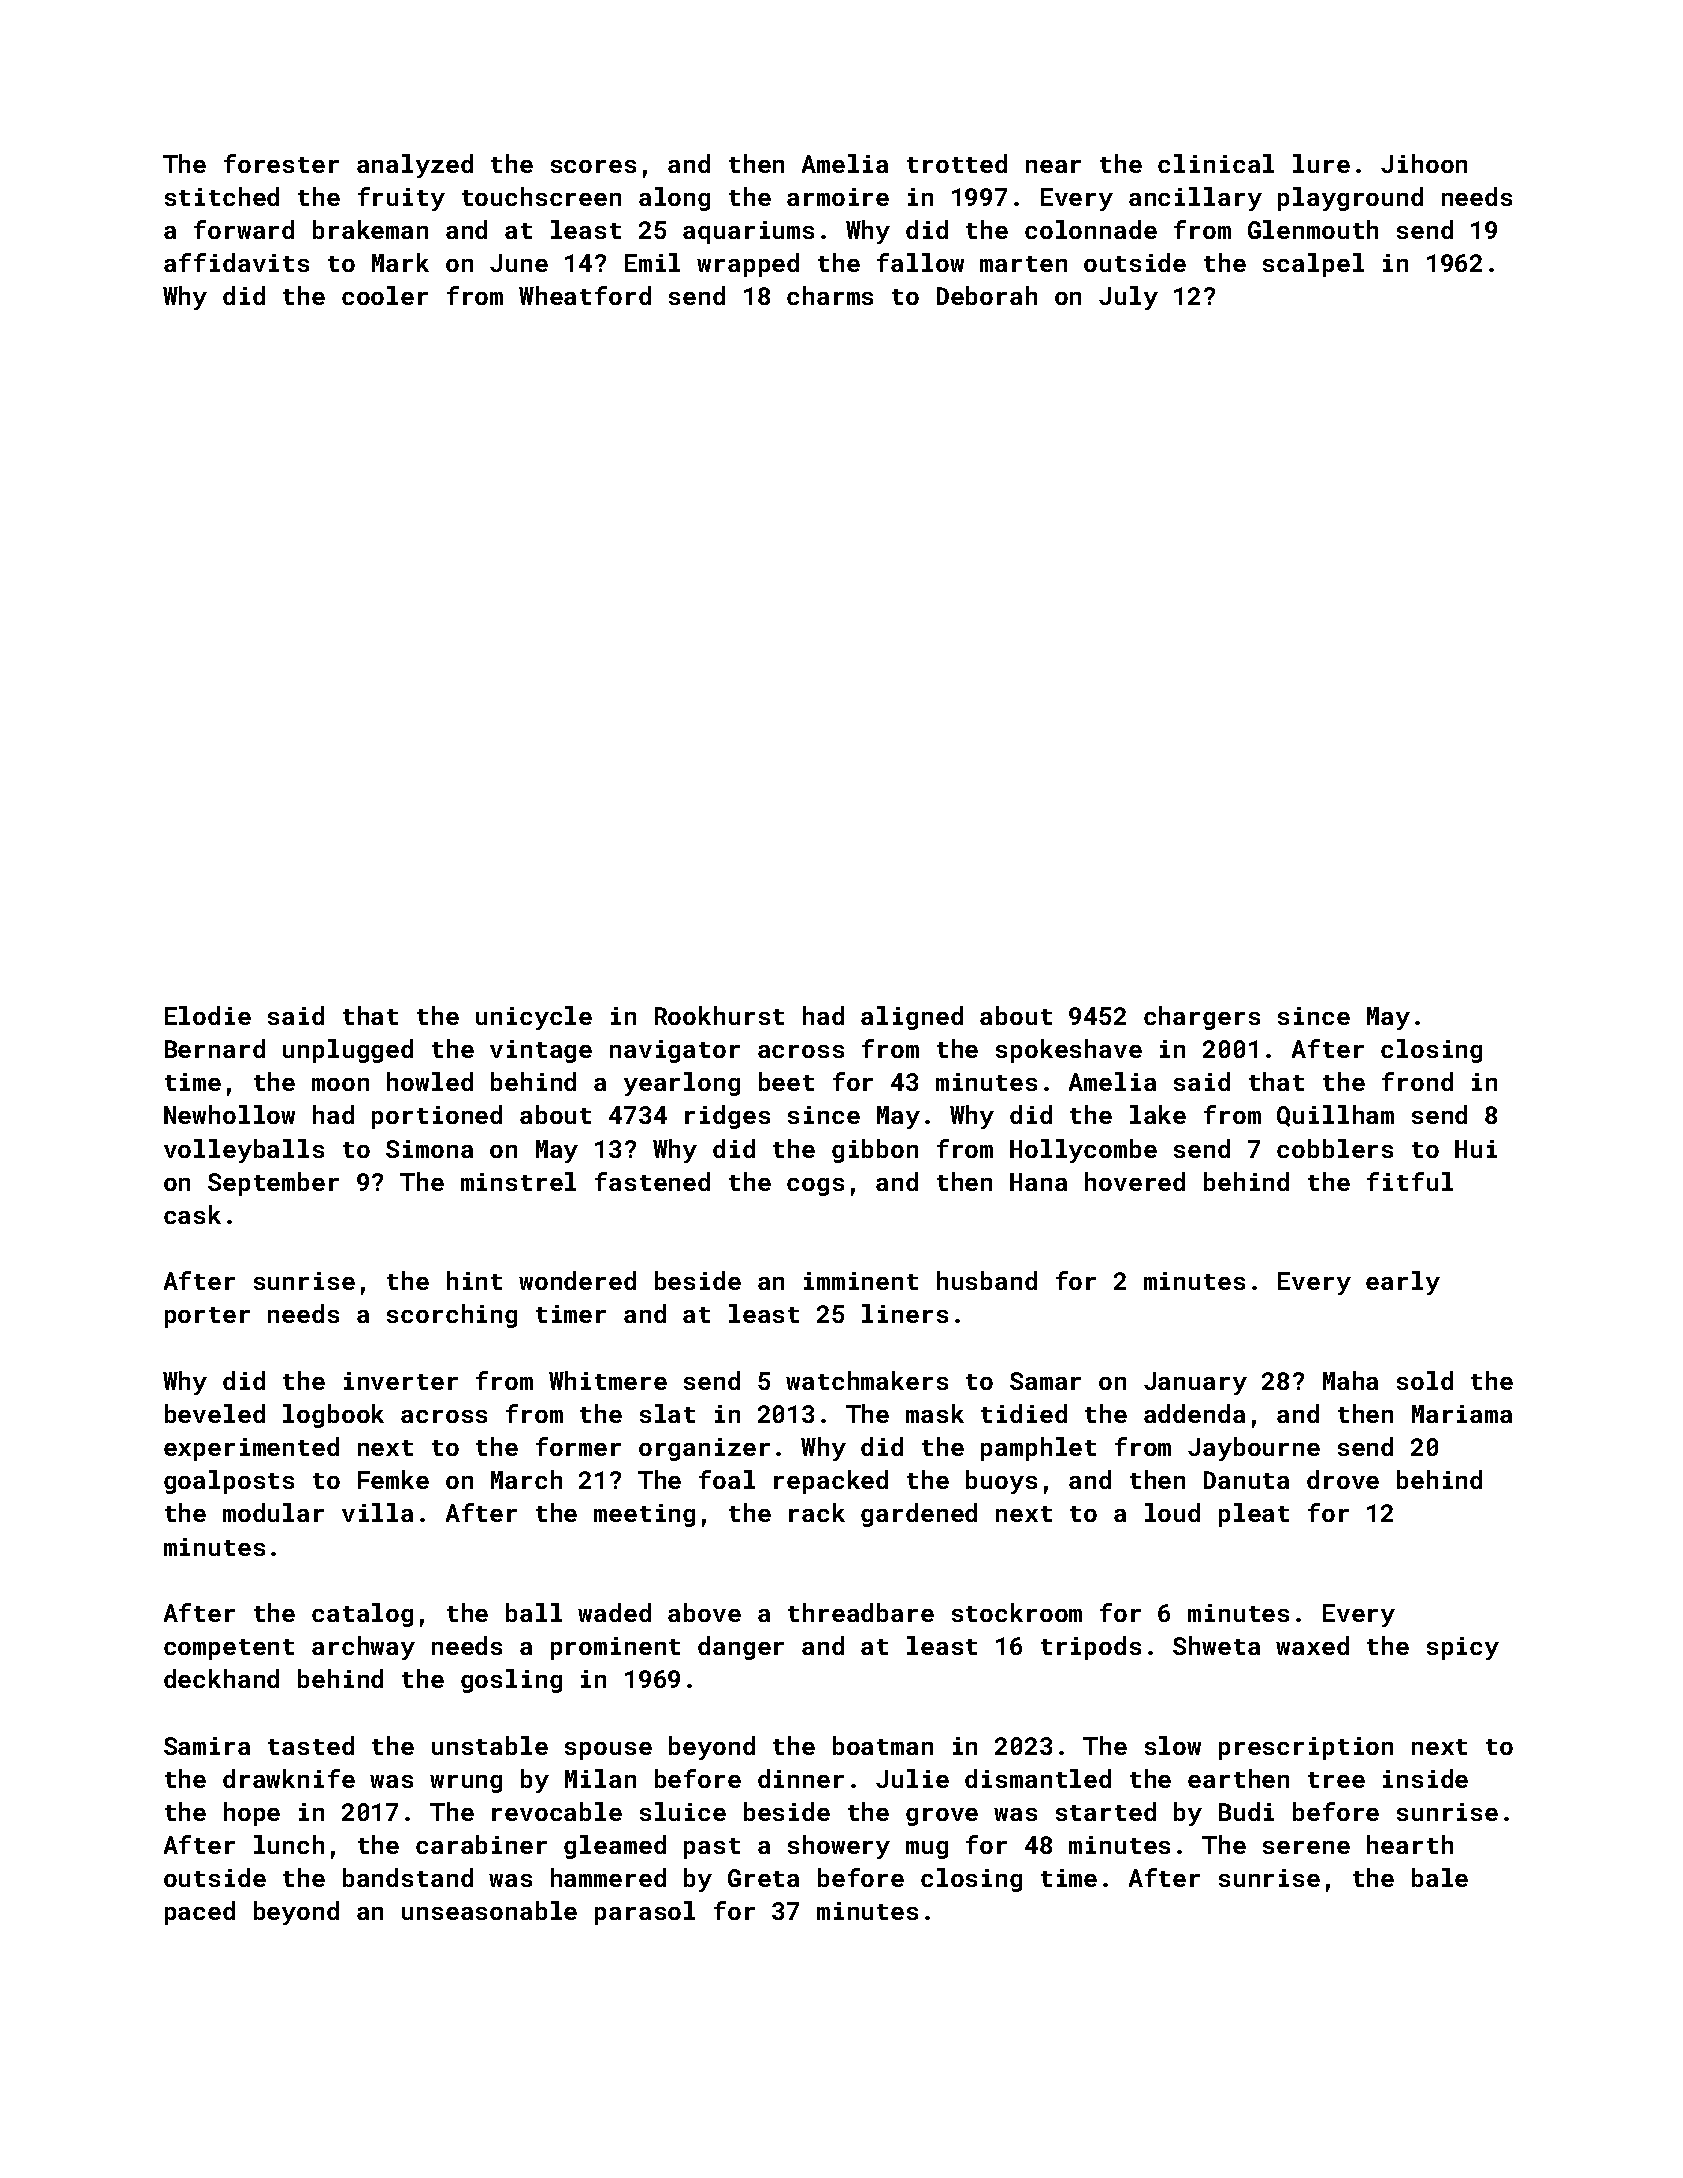 The width and height of the screenshot is (1683, 2178). Describe the element at coordinates (1313, 265) in the screenshot. I see `scalpel` at that location.
